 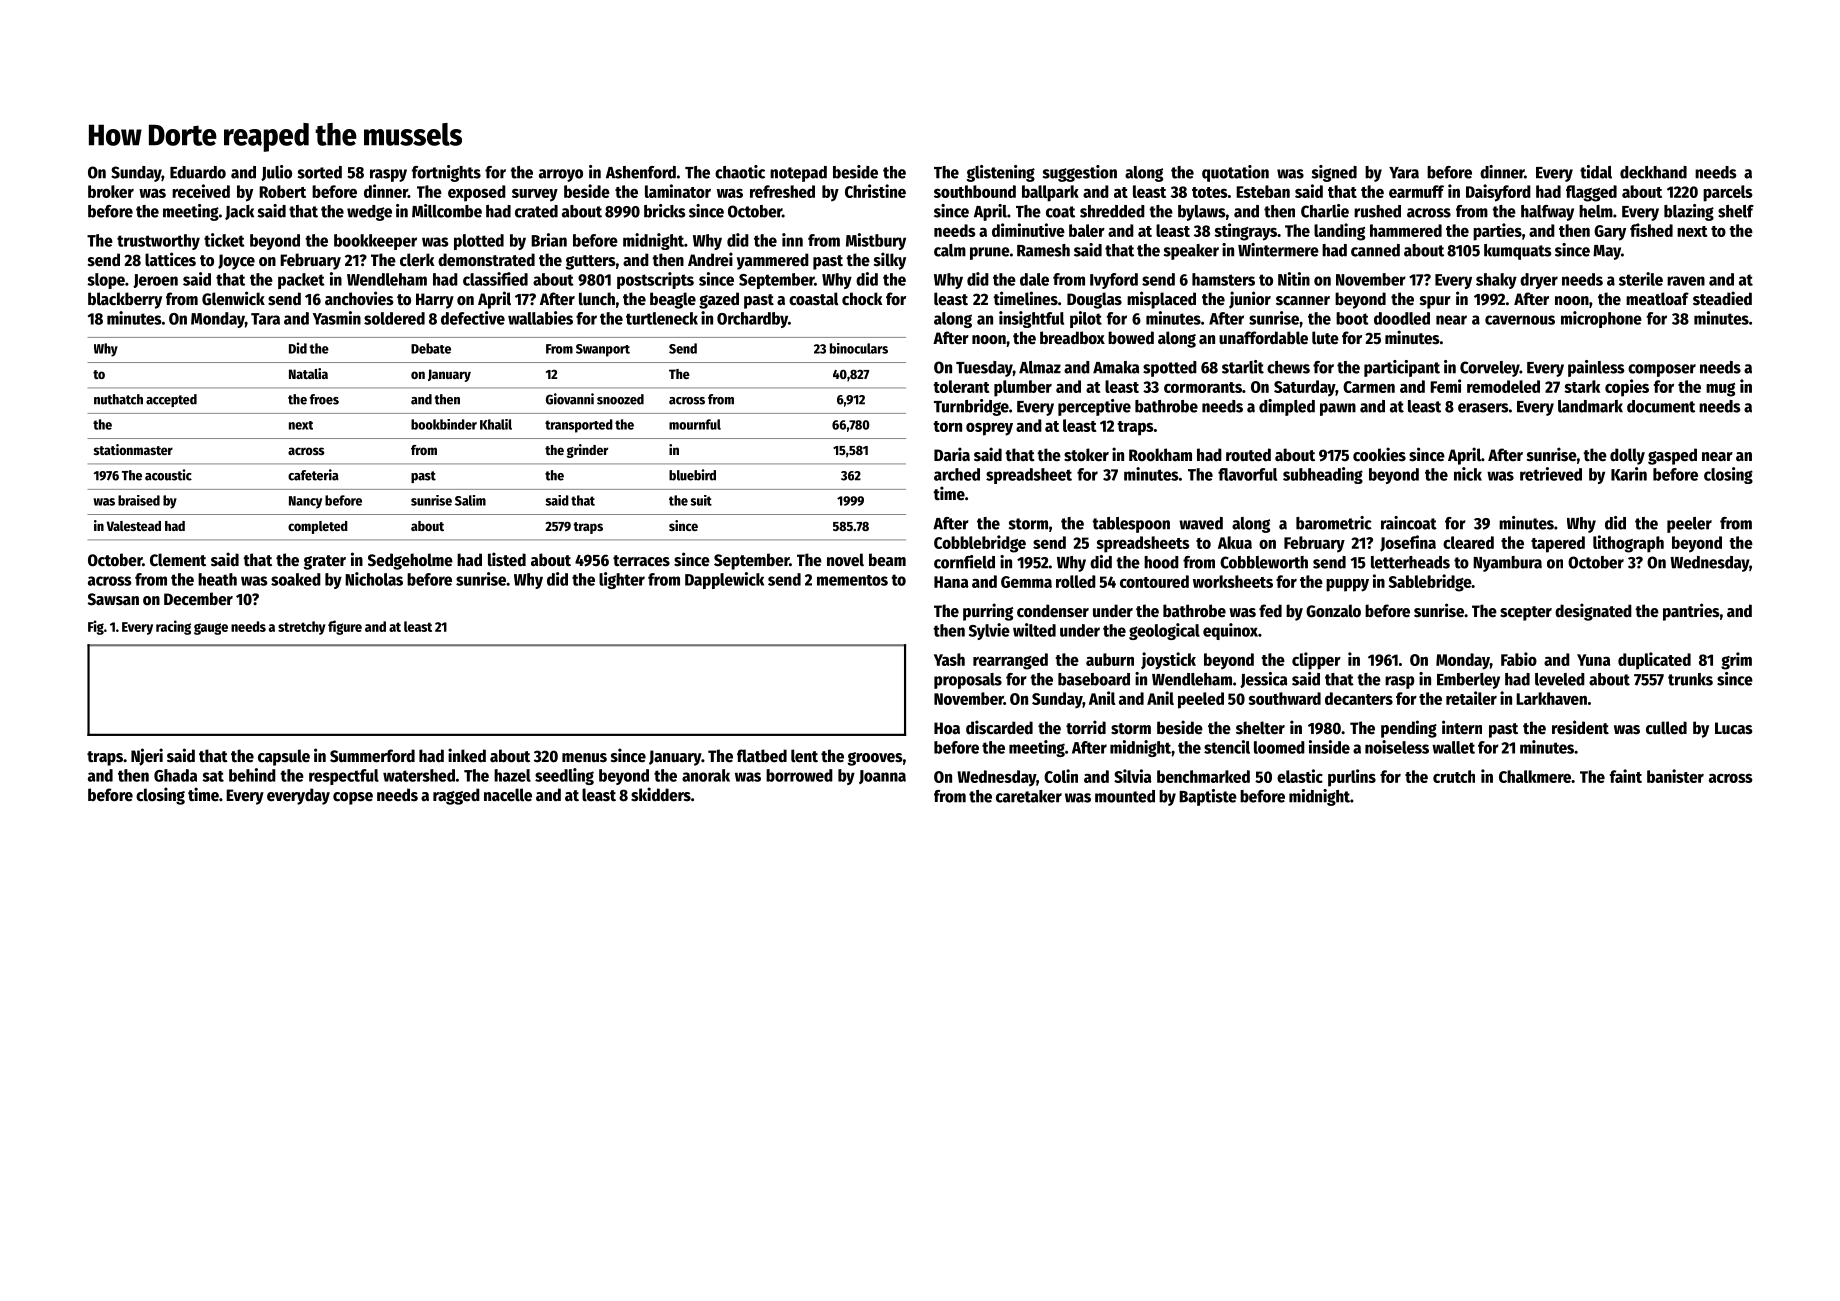 What do you see at coordinates (1029, 796) in the page?
I see `caretaker` at bounding box center [1029, 796].
